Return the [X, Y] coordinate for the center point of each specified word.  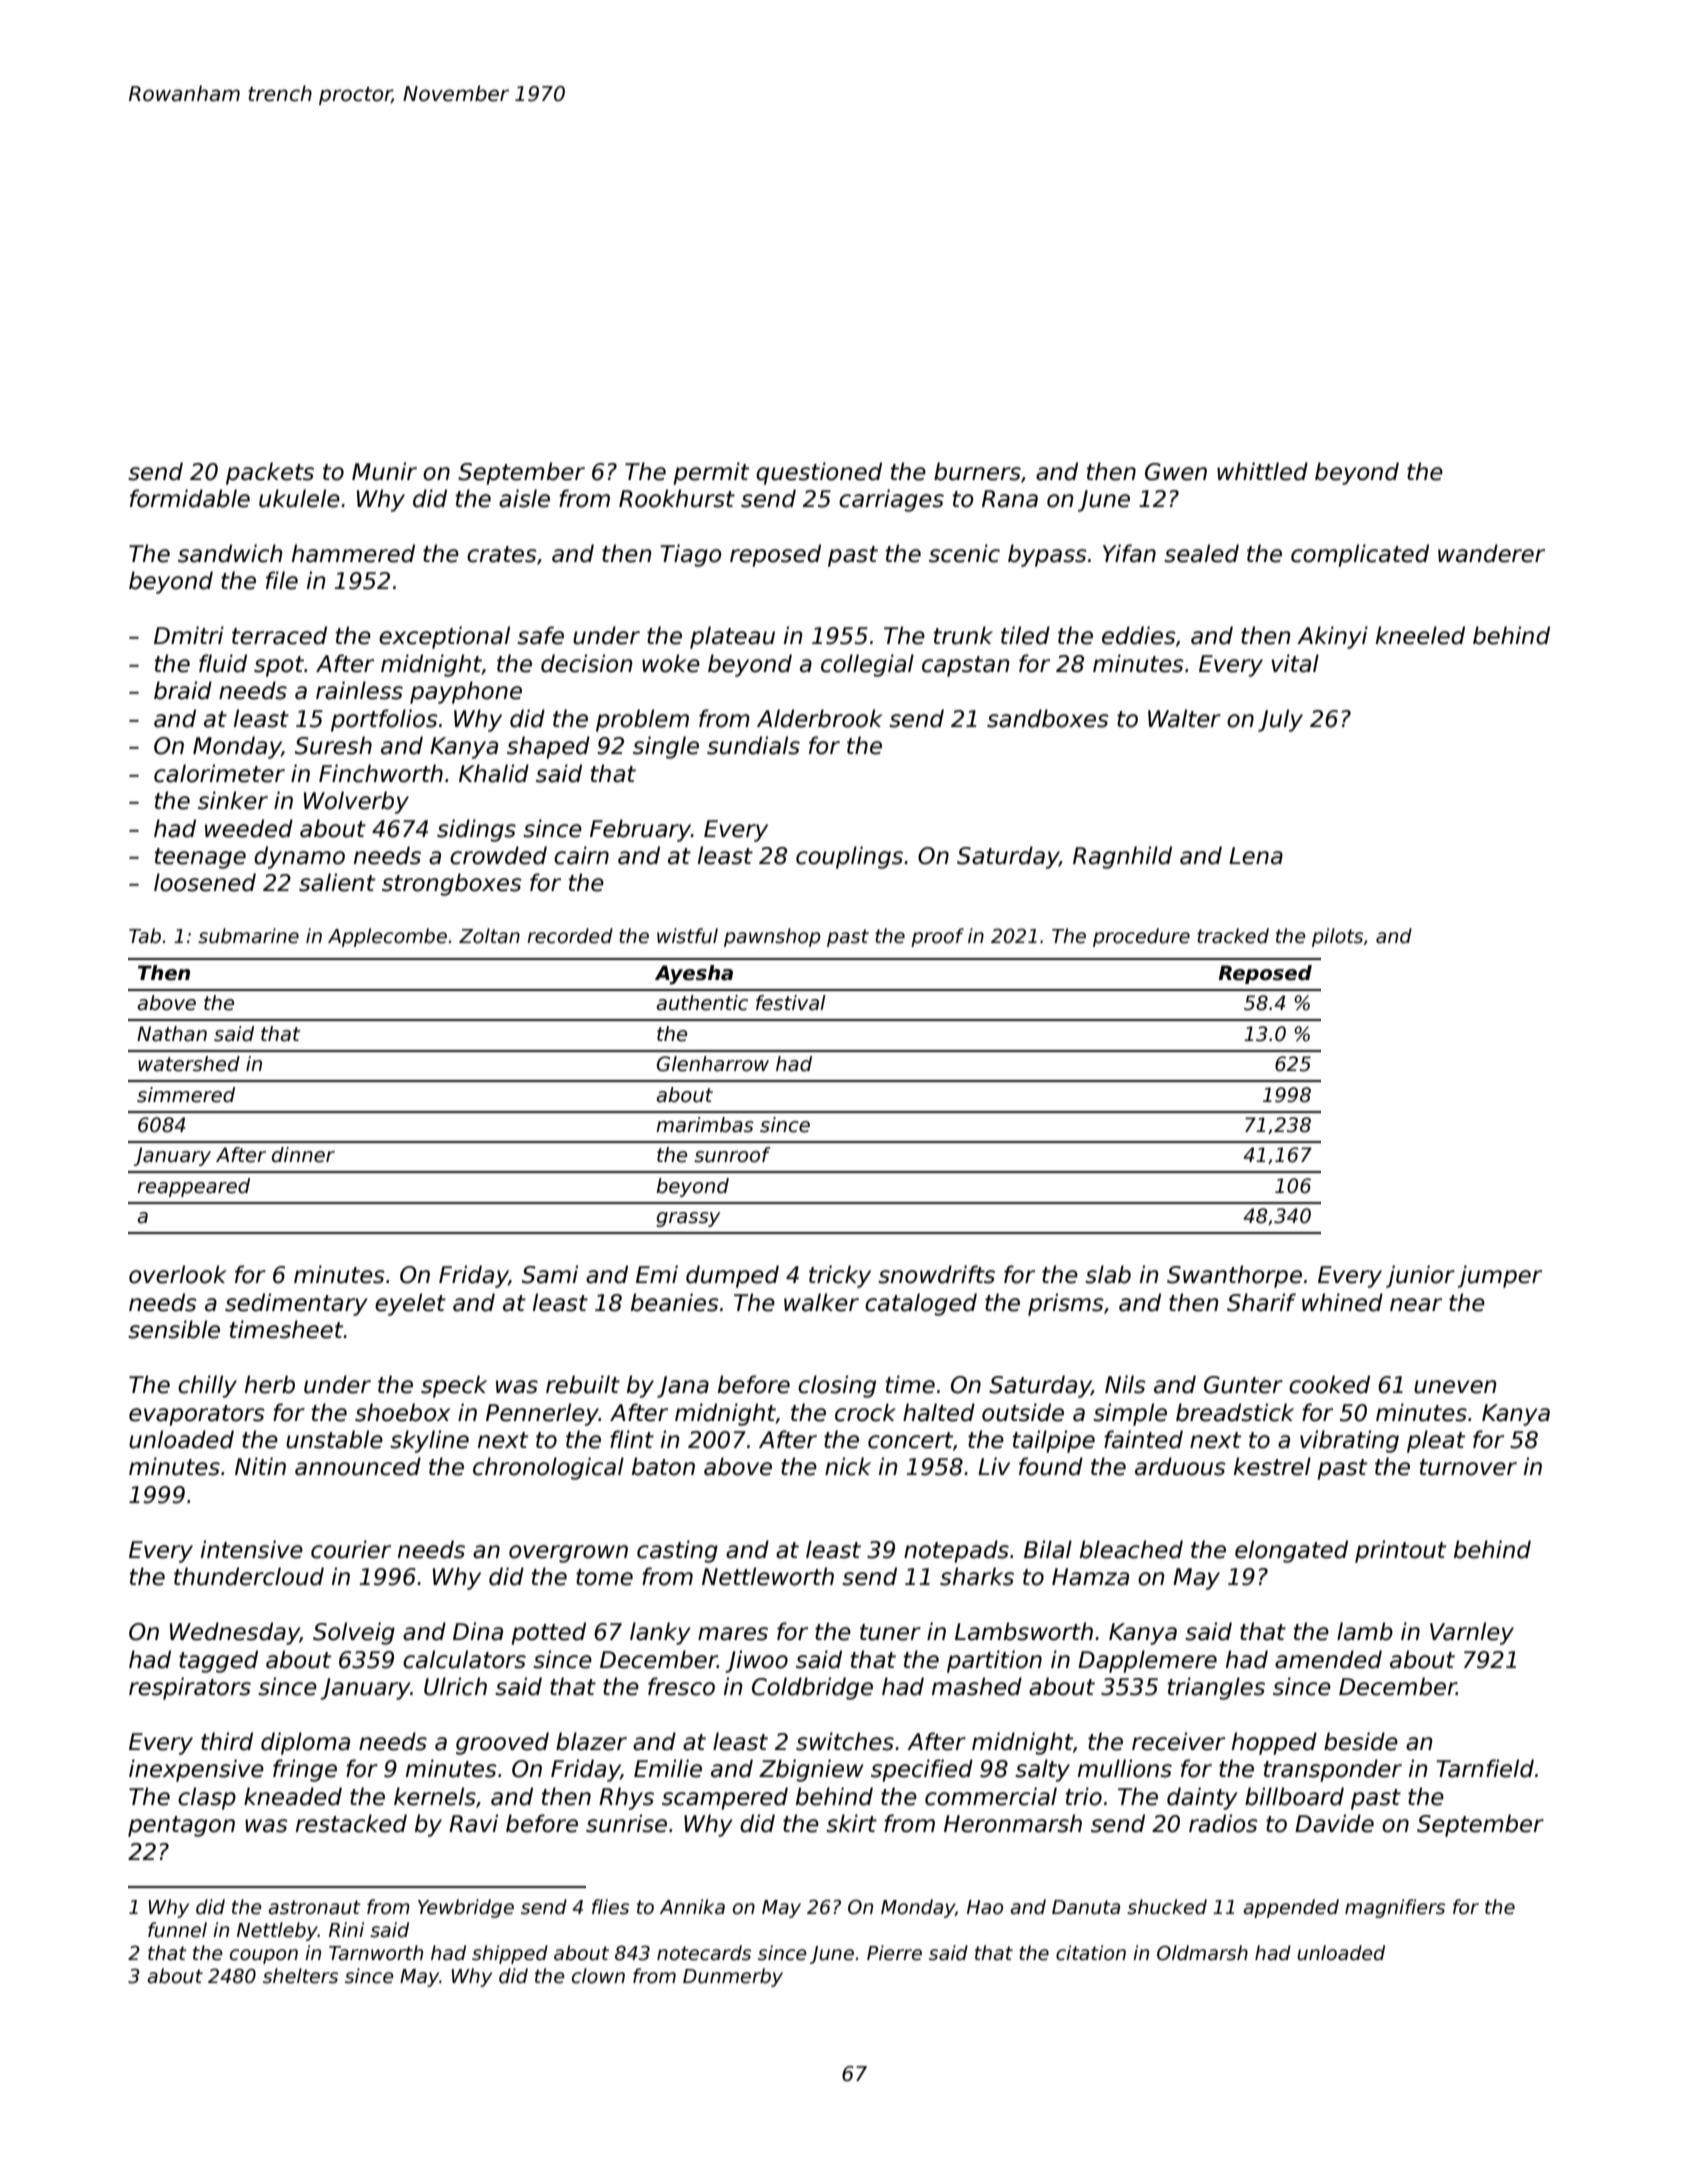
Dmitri [189, 635]
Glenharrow [713, 1064]
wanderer [1491, 553]
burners [977, 471]
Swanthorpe [1234, 1276]
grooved [502, 1743]
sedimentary [296, 1304]
